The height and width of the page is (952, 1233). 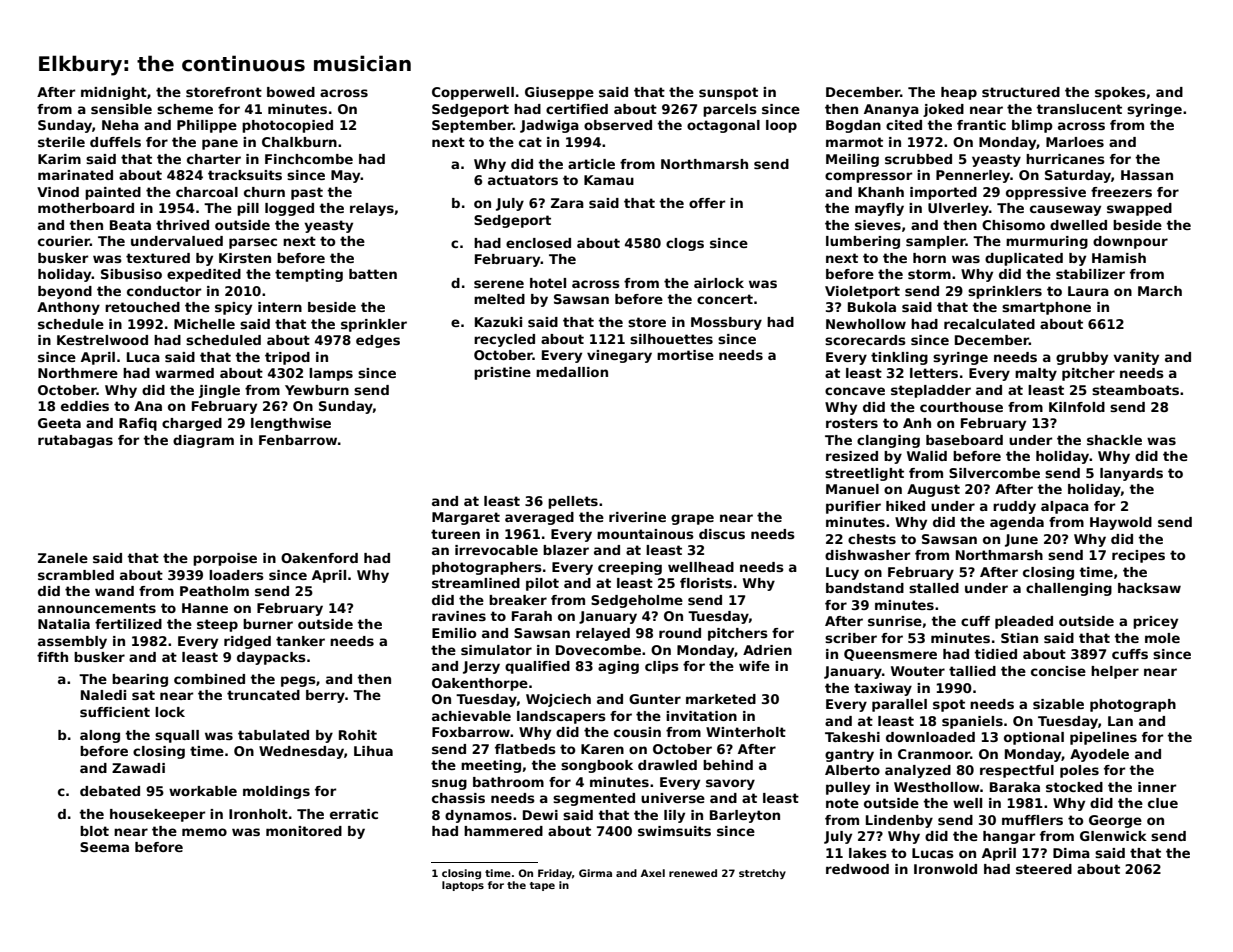 What do you see at coordinates (481, 667) in the page?
I see `Jerzy` at bounding box center [481, 667].
